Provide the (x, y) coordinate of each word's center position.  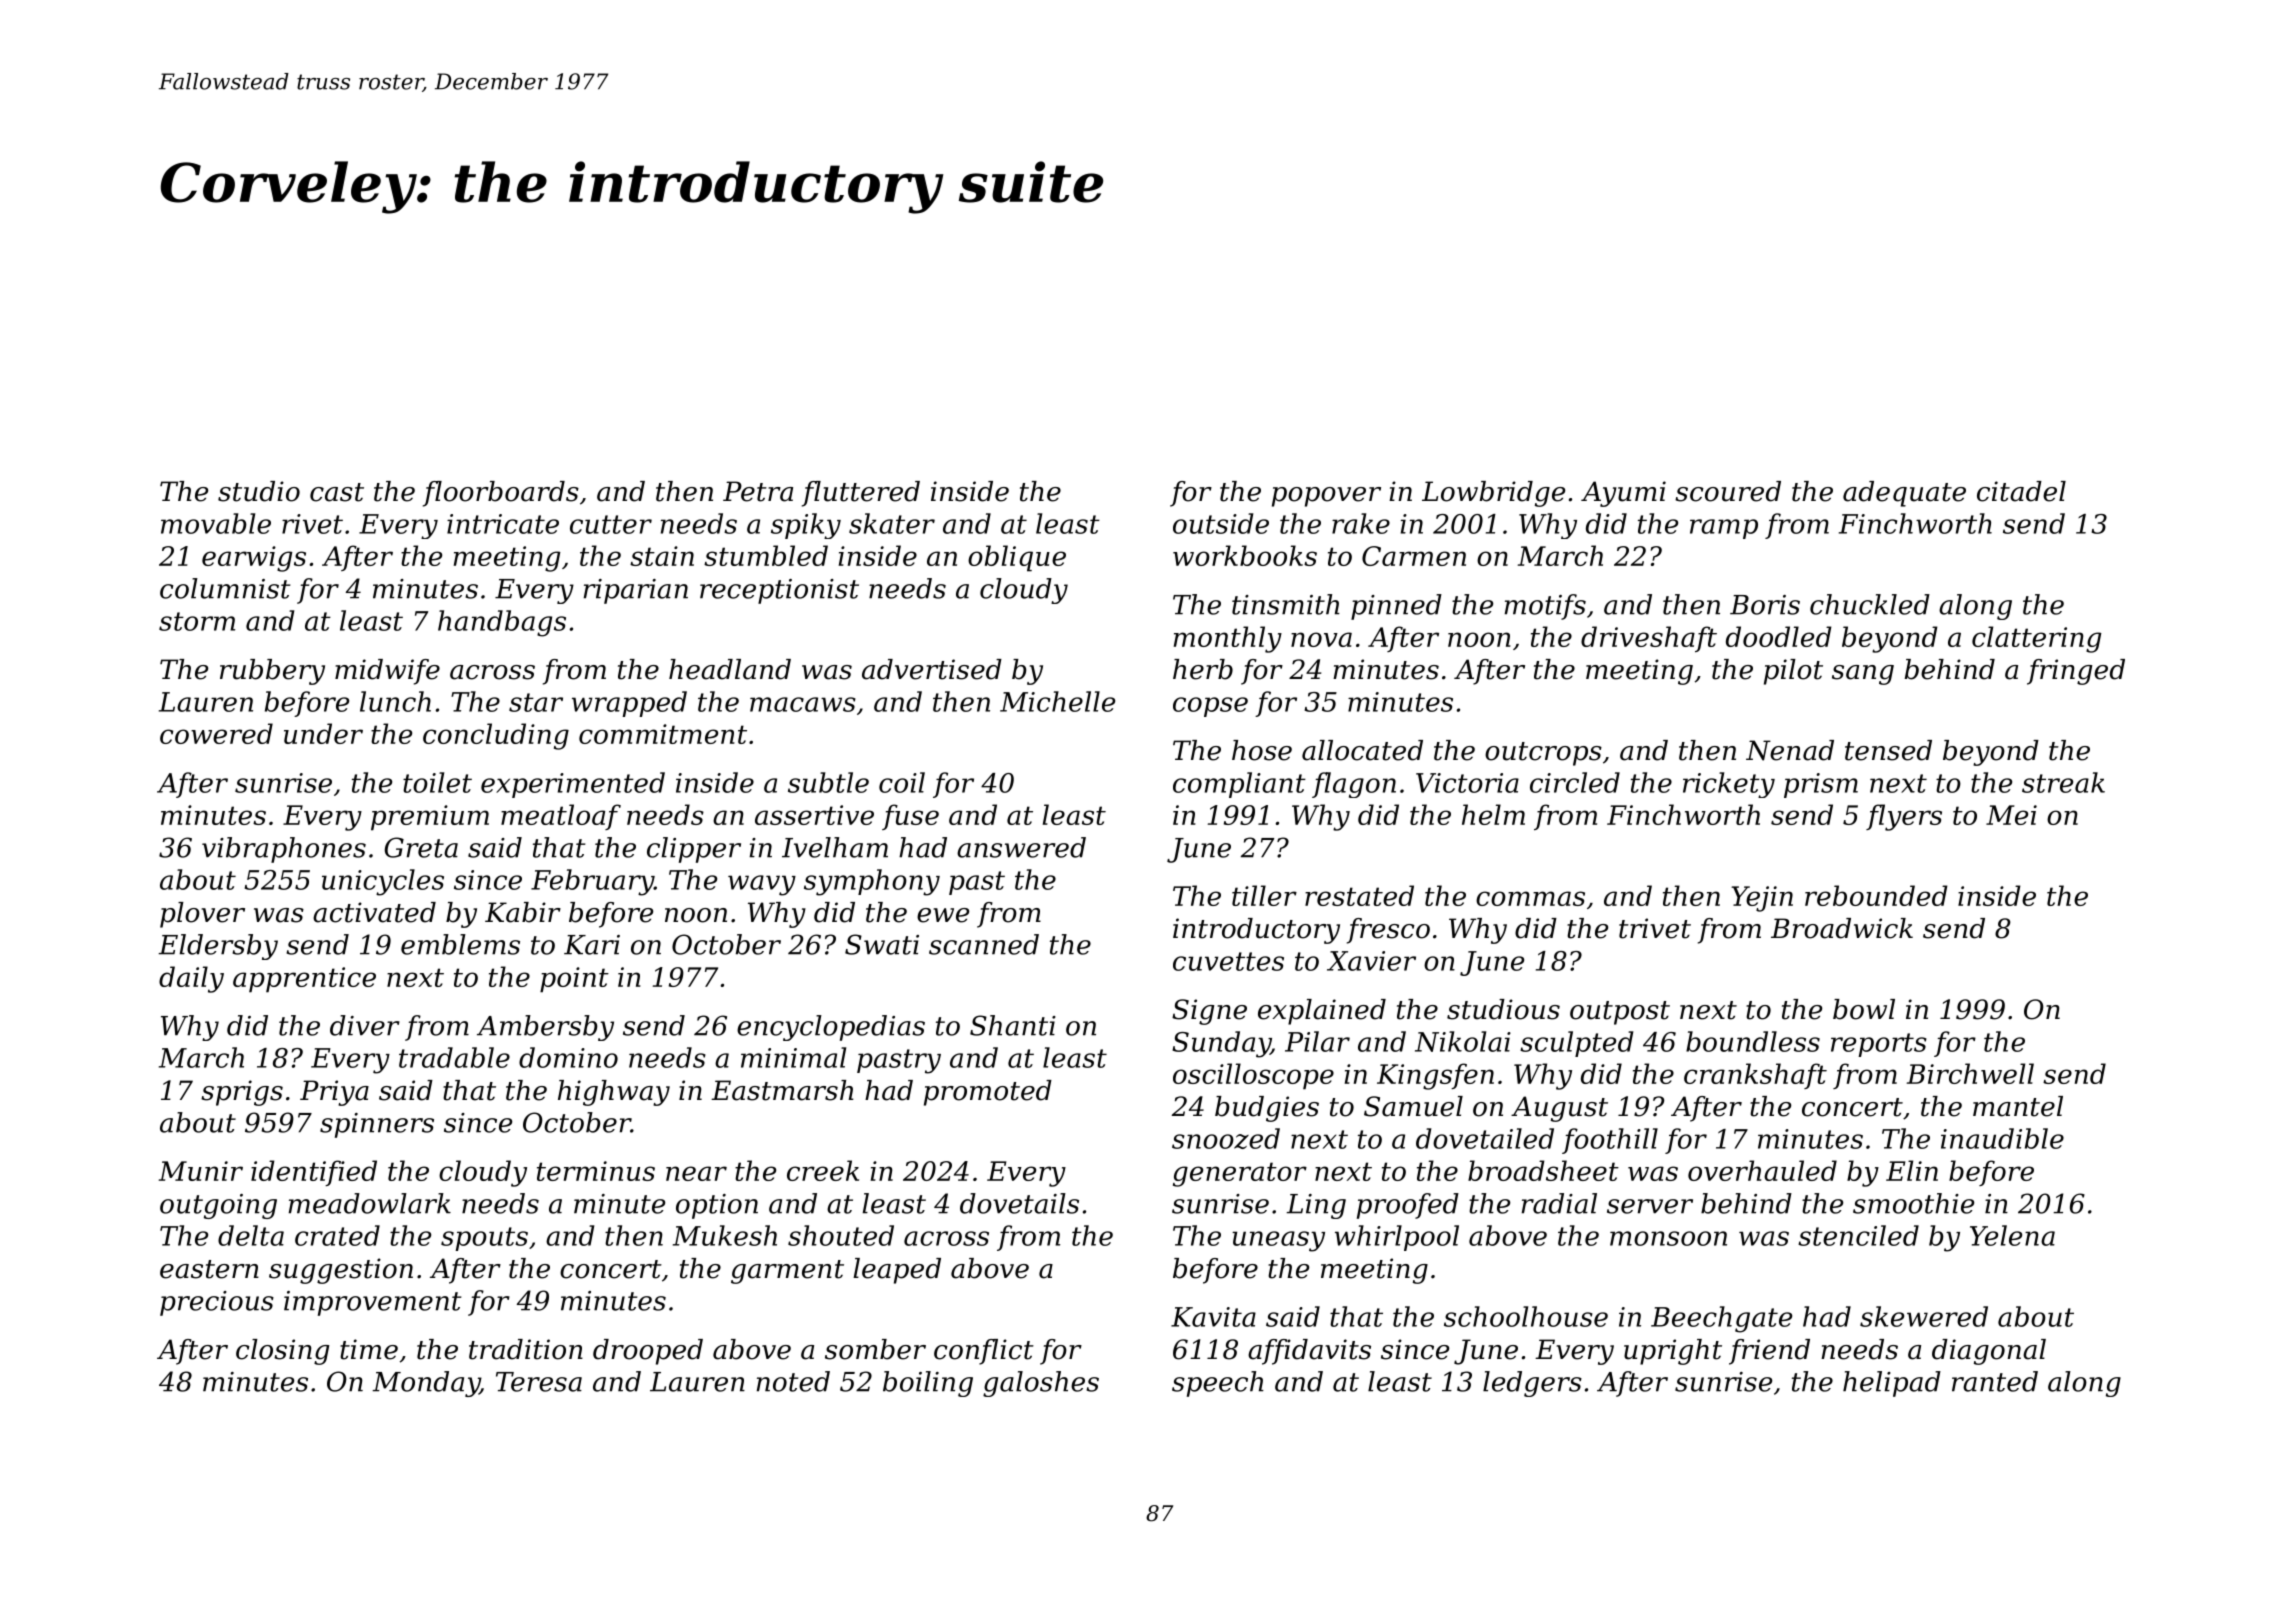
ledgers (1532, 1384)
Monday (426, 1384)
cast (337, 492)
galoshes (1041, 1384)
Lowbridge (1493, 494)
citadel (2021, 491)
